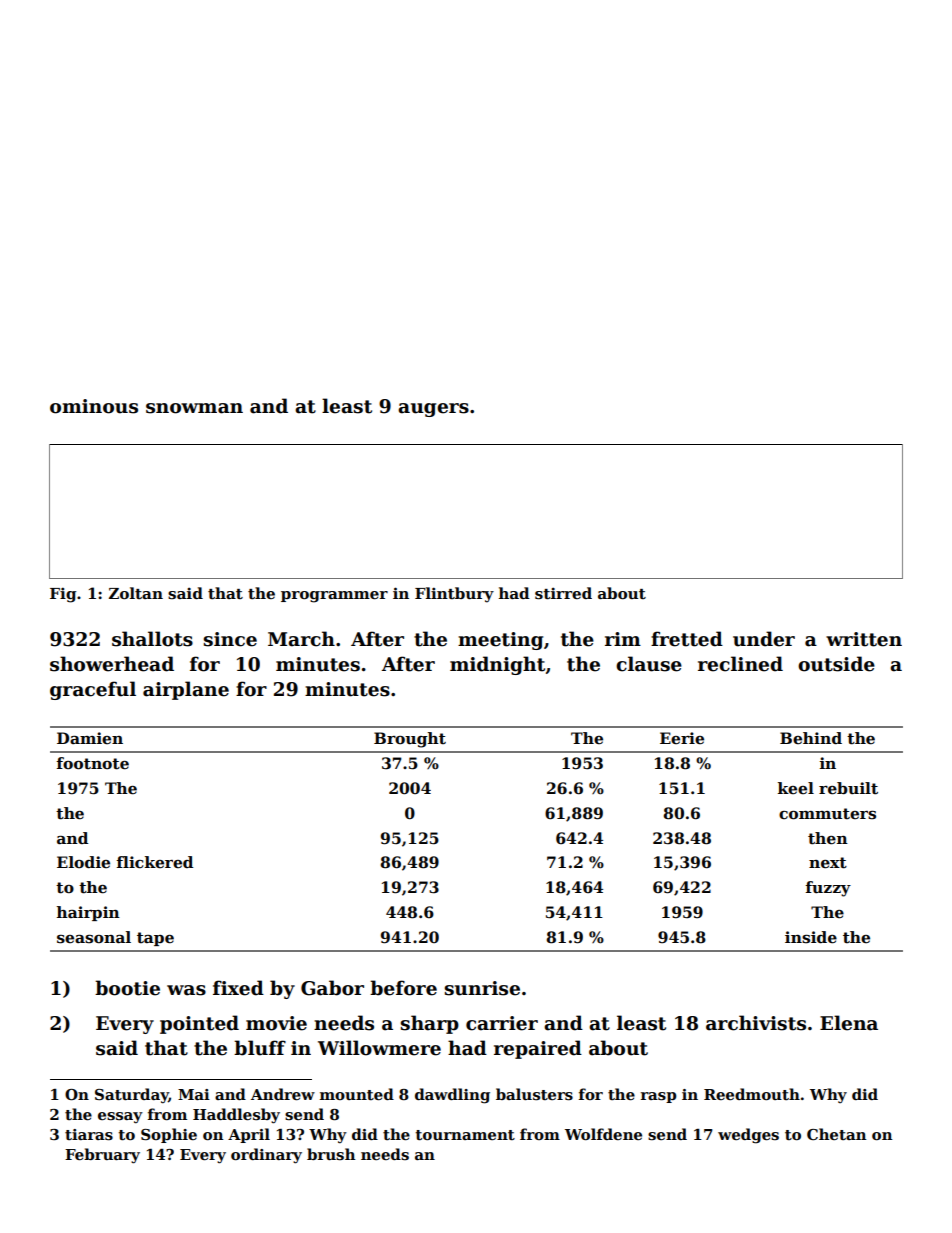 This screenshot has height=1233, width=952. Describe the element at coordinates (127, 988) in the screenshot. I see `bootie` at that location.
